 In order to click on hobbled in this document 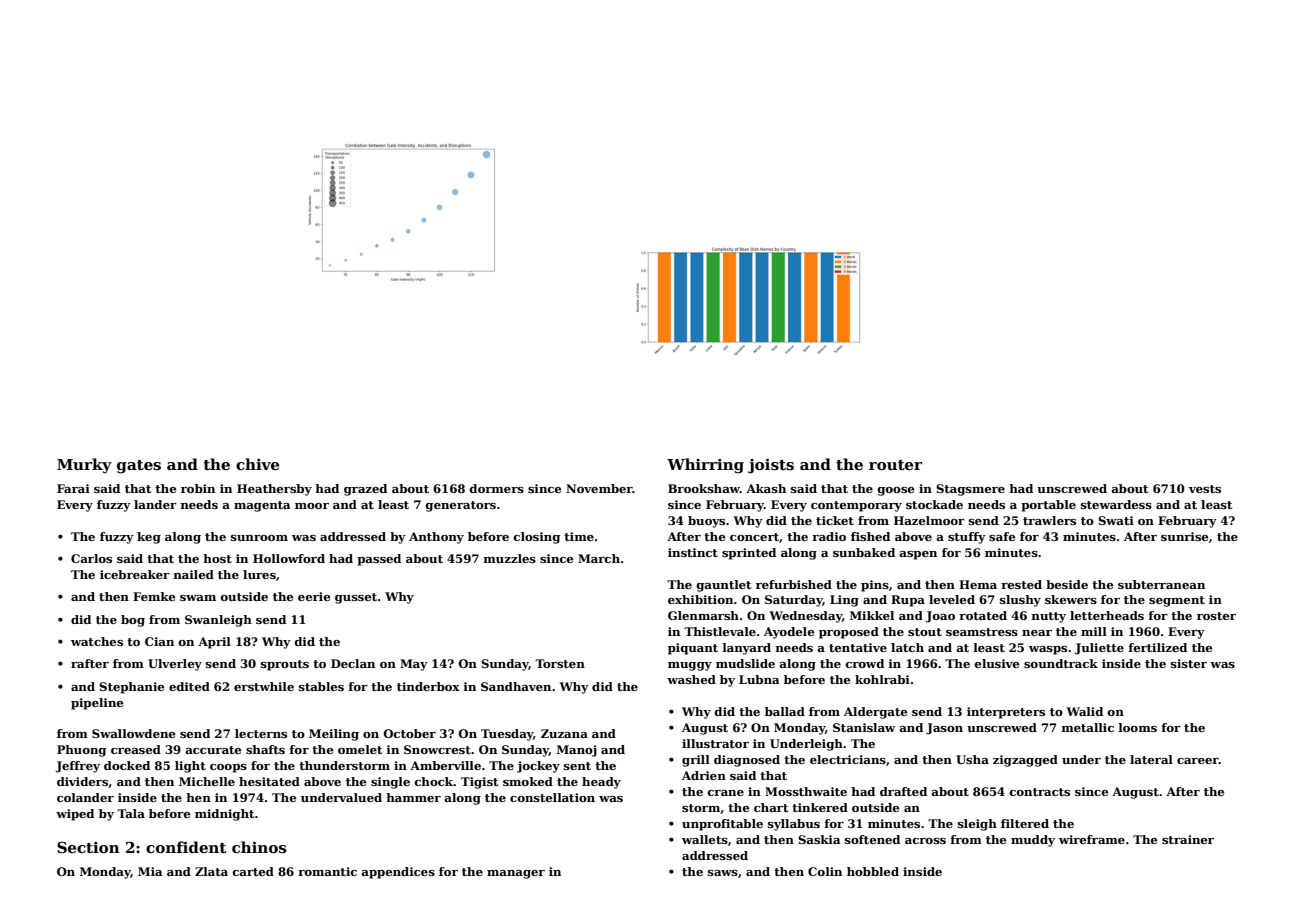, I will do `click(873, 871)`.
